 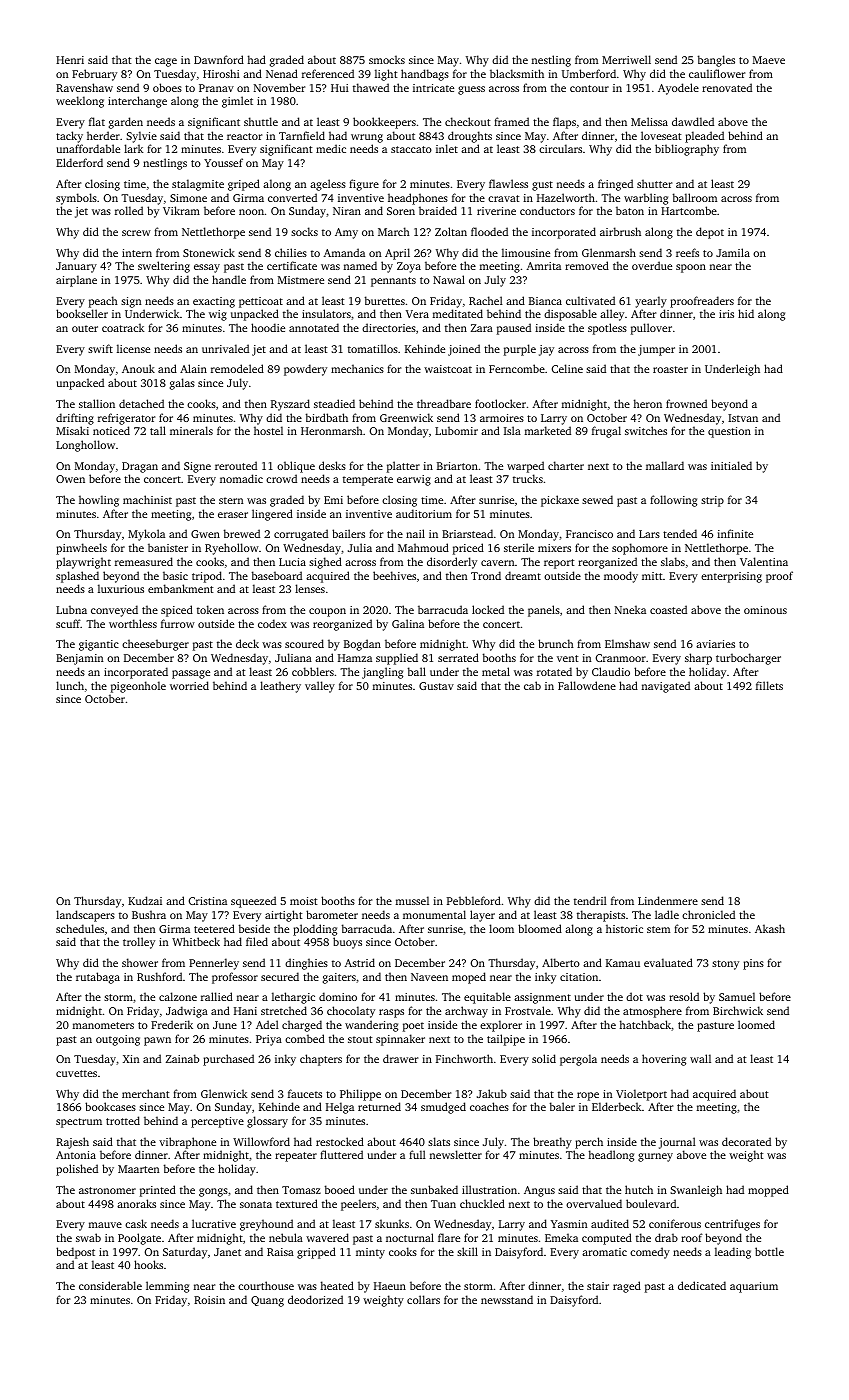 I want to click on worried, so click(x=189, y=685).
